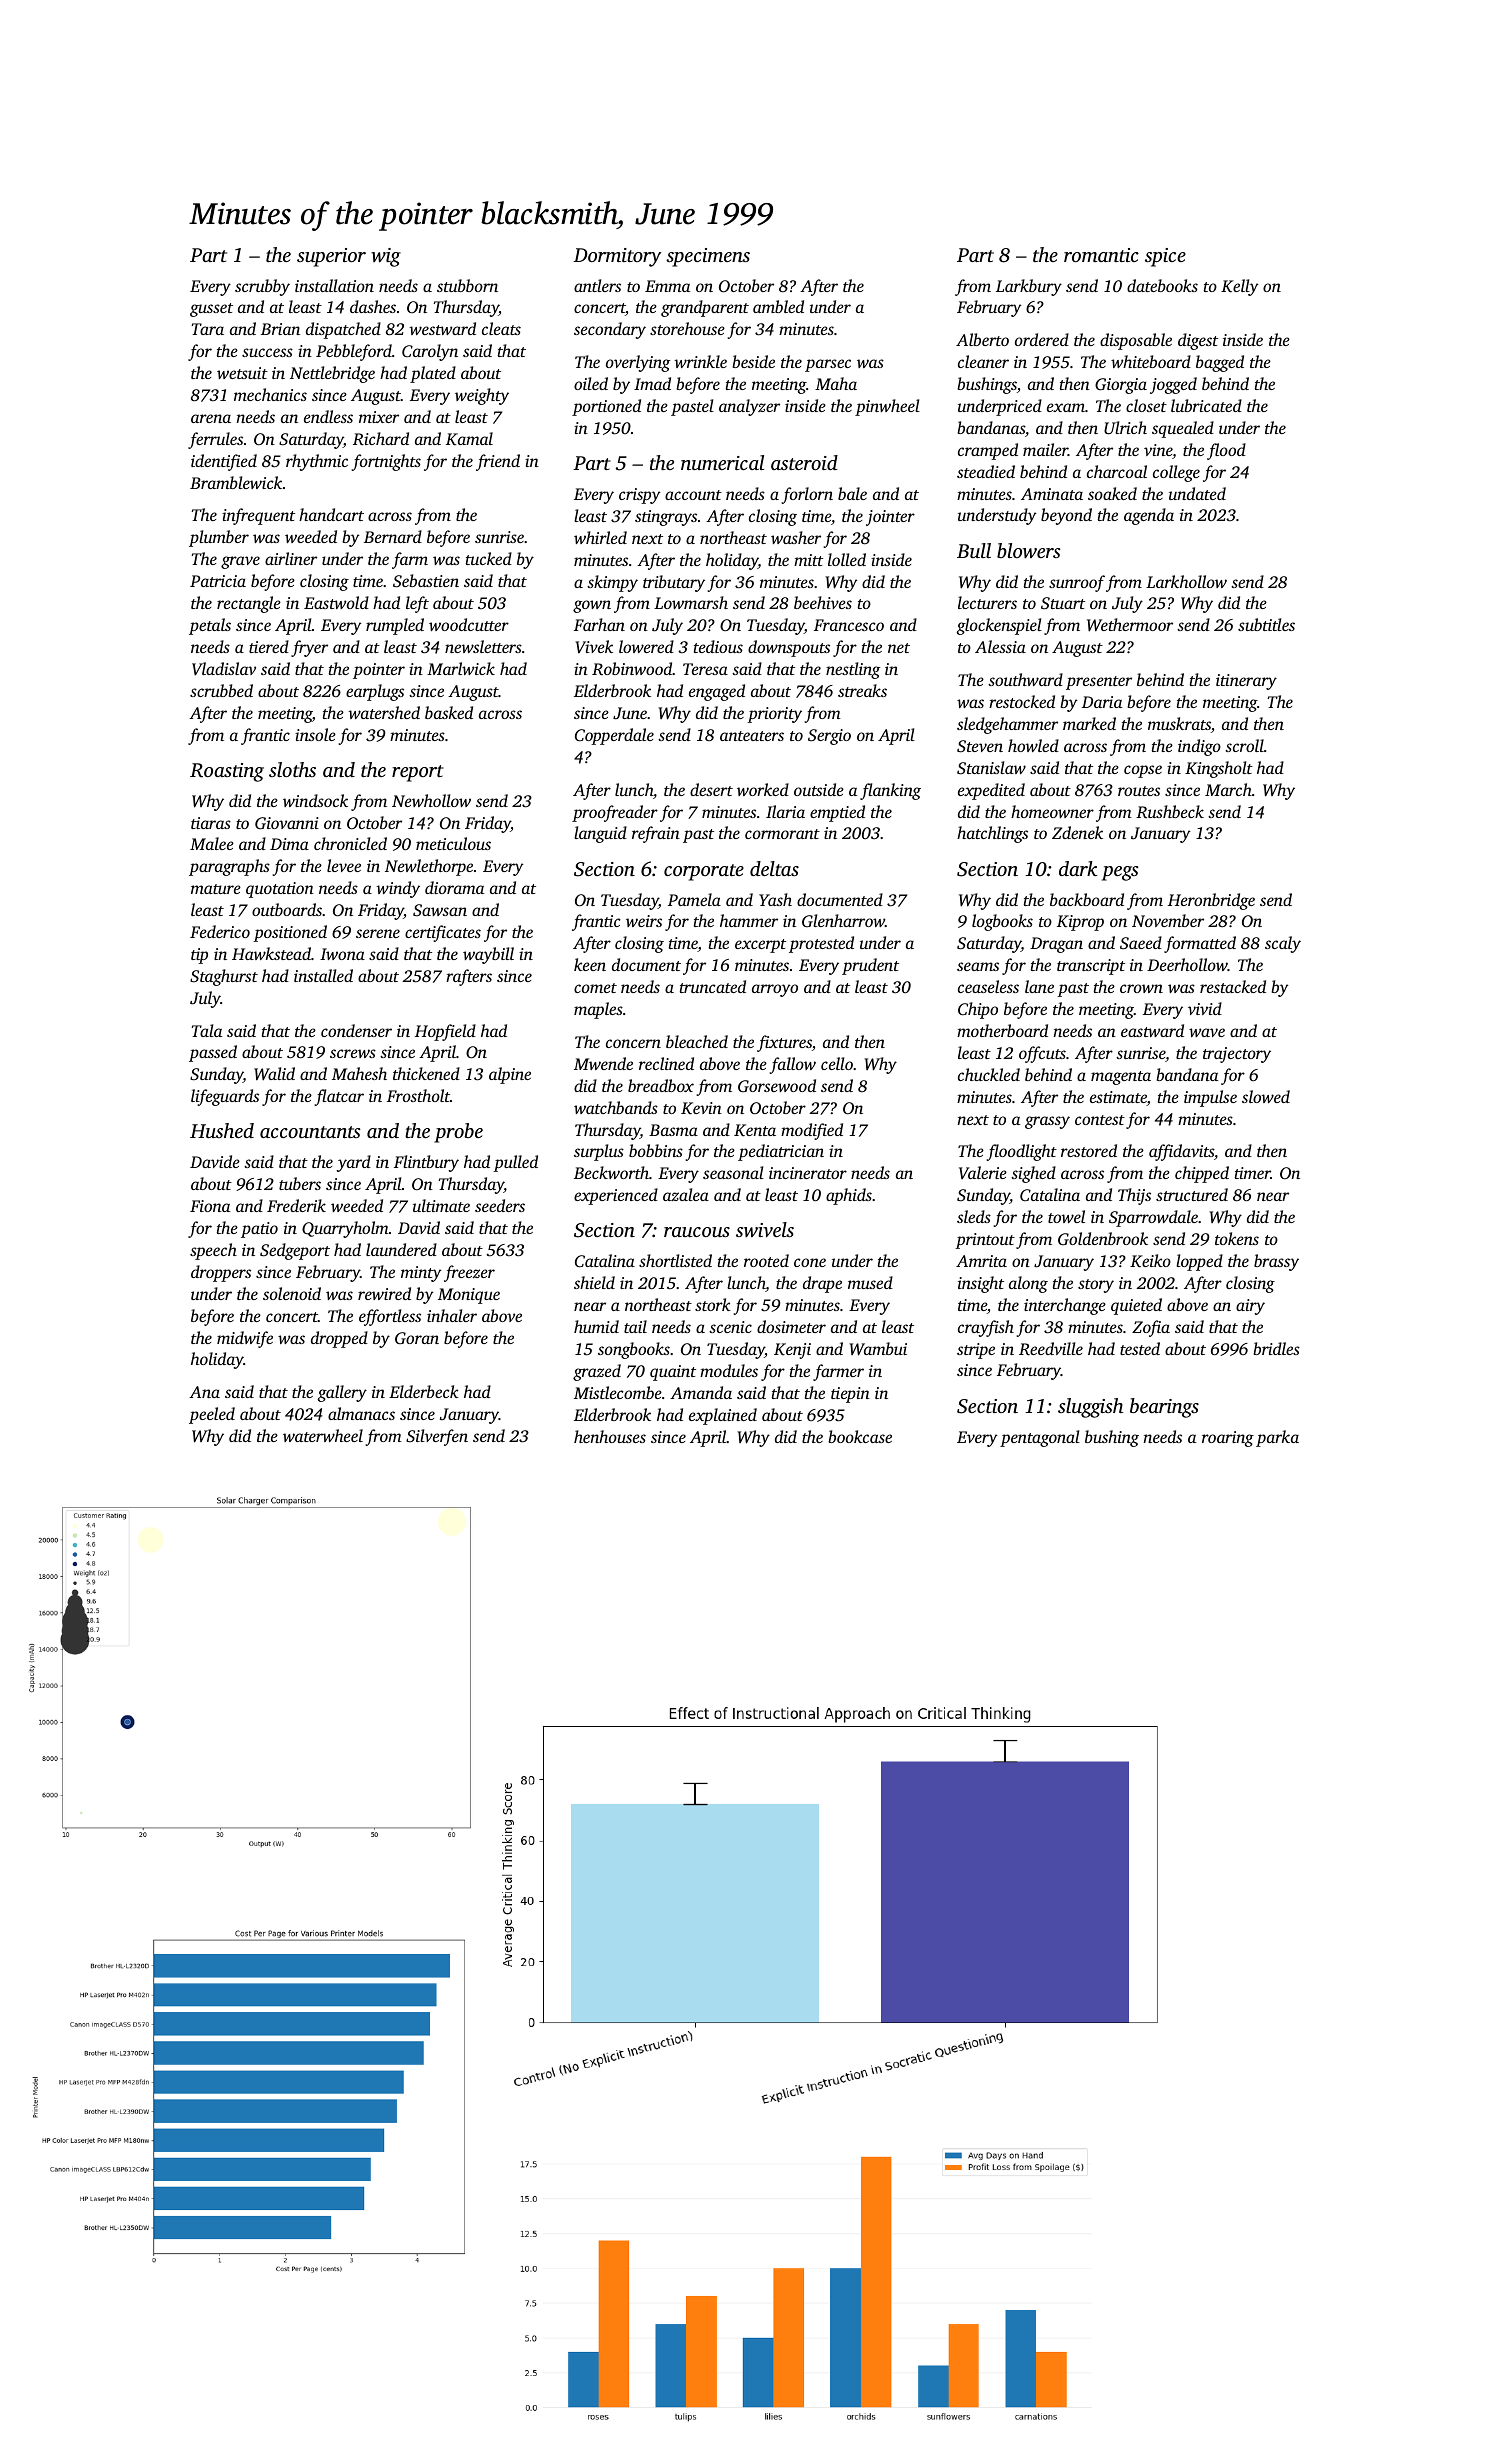  I want to click on seeders, so click(500, 1205).
